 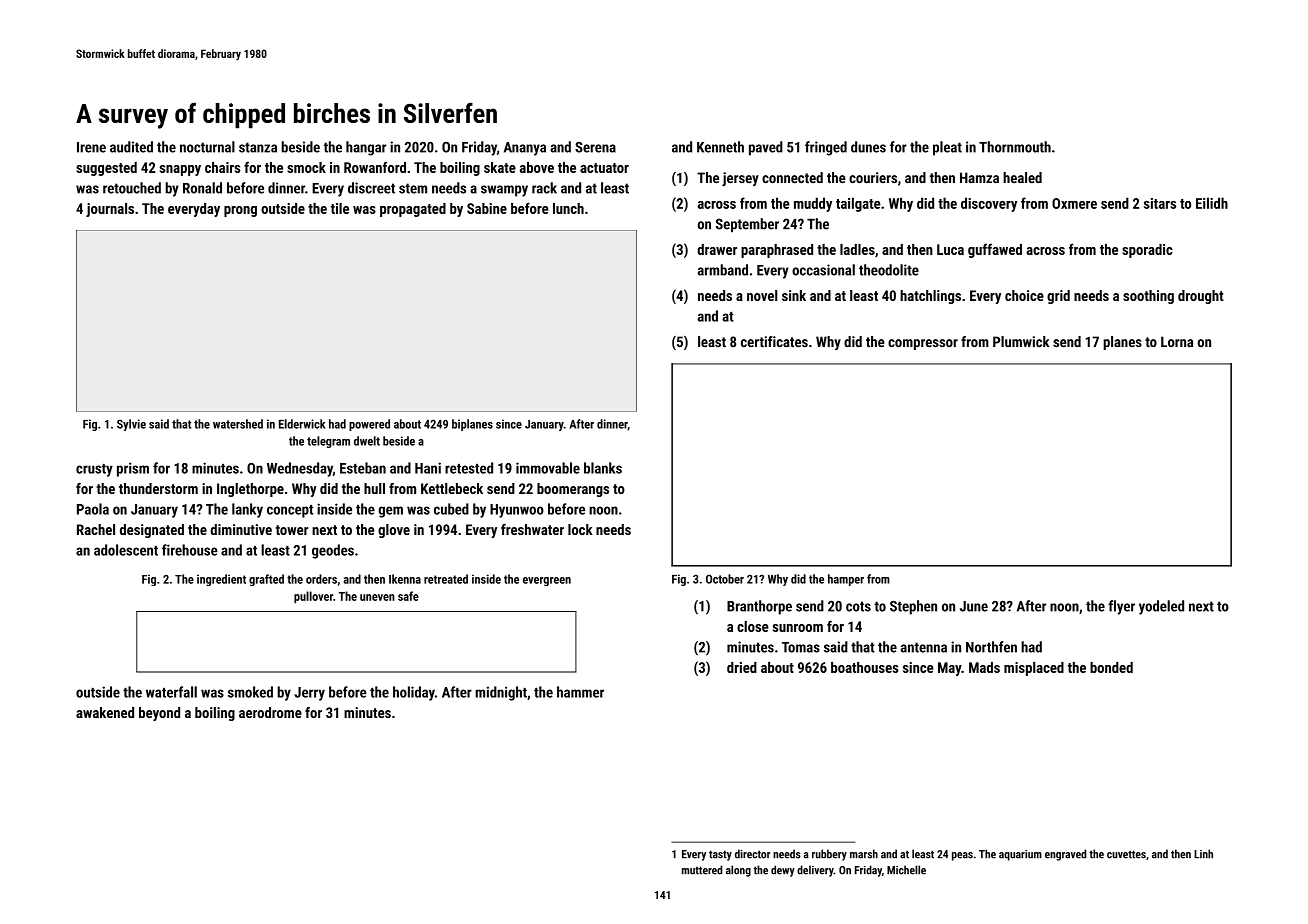 What do you see at coordinates (1074, 203) in the screenshot?
I see `Oxmere` at bounding box center [1074, 203].
